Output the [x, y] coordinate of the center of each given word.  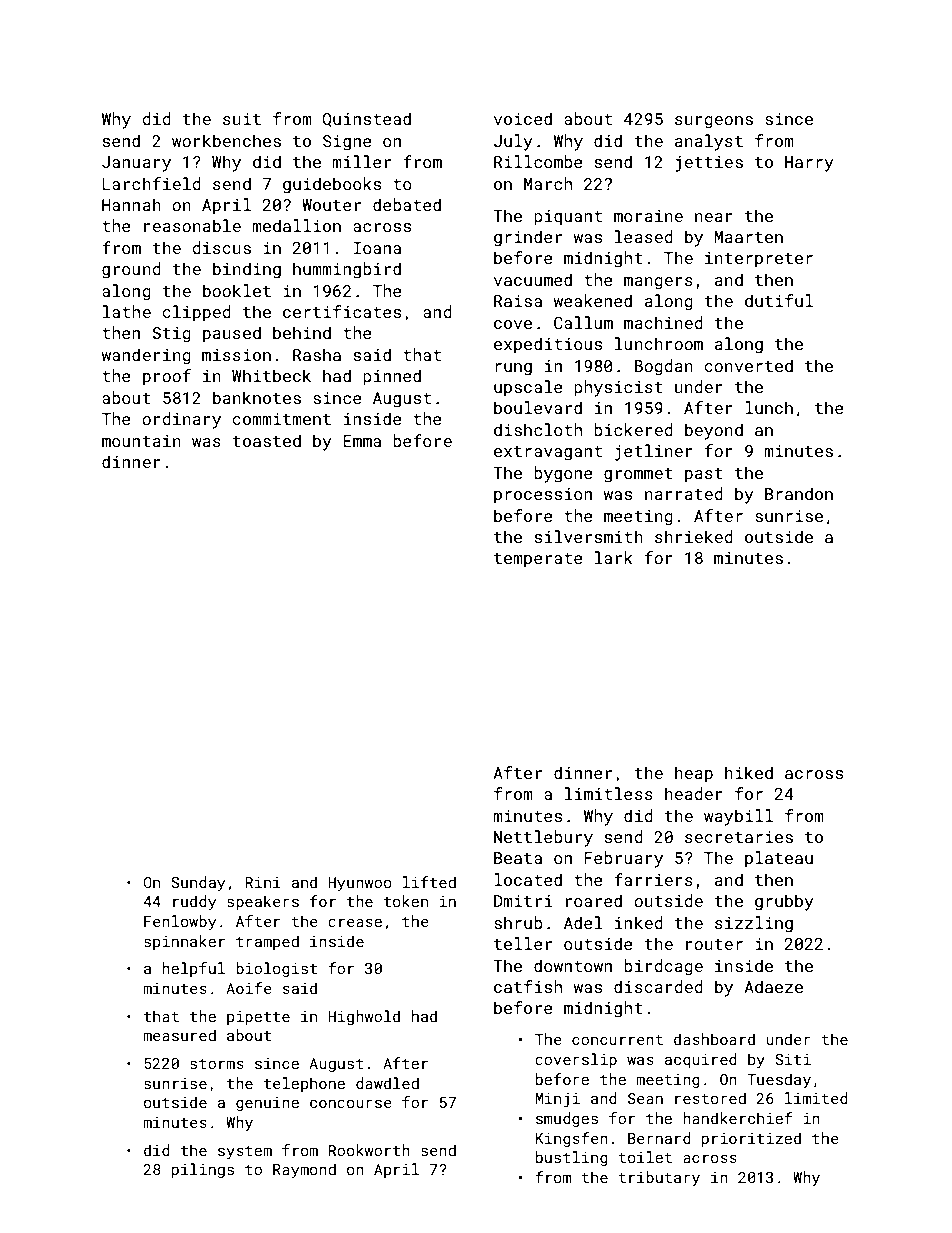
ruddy [194, 903]
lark [614, 557]
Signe [347, 143]
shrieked [694, 536]
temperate [538, 560]
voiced [523, 118]
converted [748, 365]
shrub [518, 922]
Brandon [799, 493]
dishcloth [538, 429]
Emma [362, 441]
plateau [779, 859]
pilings [203, 1170]
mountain [141, 441]
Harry [809, 164]
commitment [281, 419]
